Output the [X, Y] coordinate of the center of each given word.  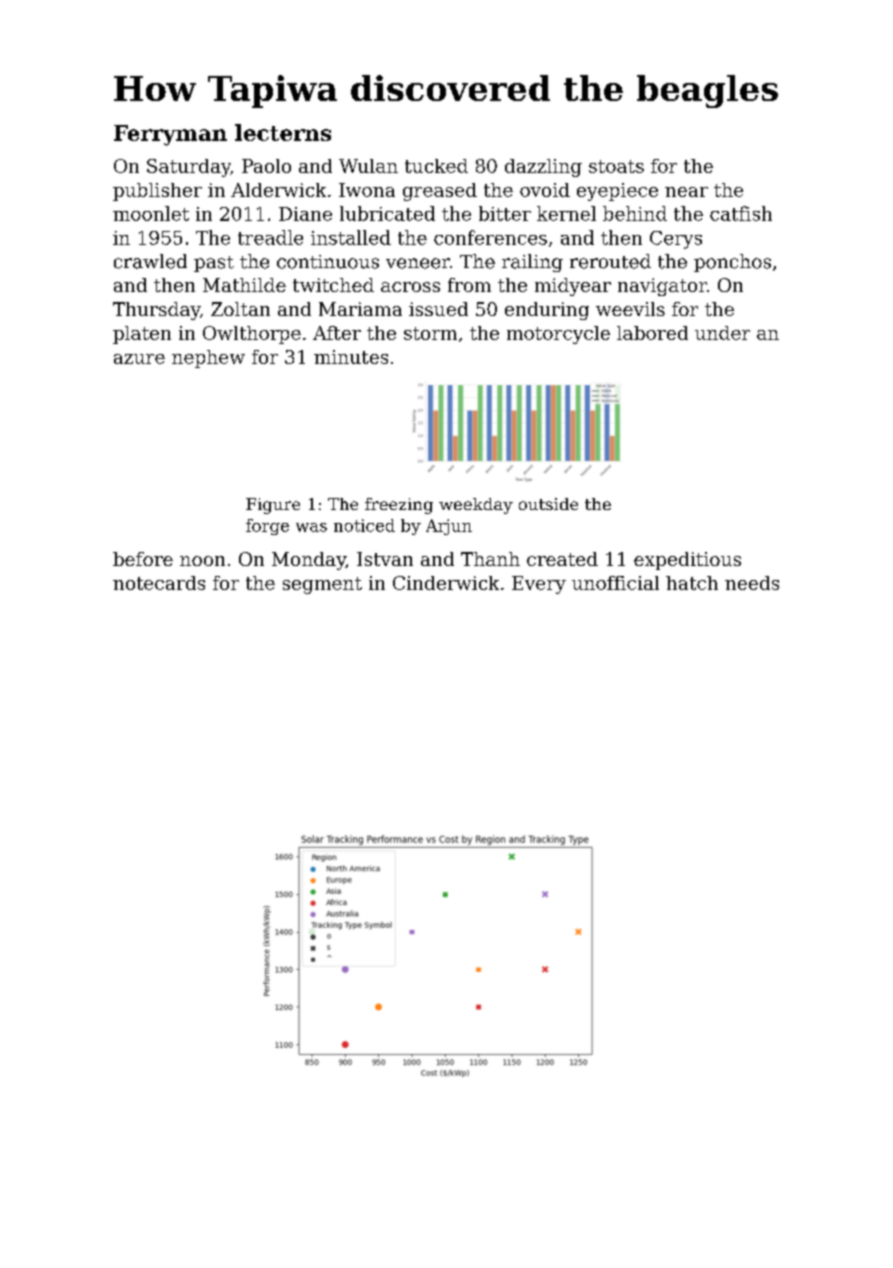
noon [202, 561]
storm [430, 333]
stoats [616, 166]
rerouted [610, 261]
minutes [351, 357]
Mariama [360, 309]
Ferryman [170, 135]
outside [548, 504]
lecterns [283, 132]
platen [142, 335]
